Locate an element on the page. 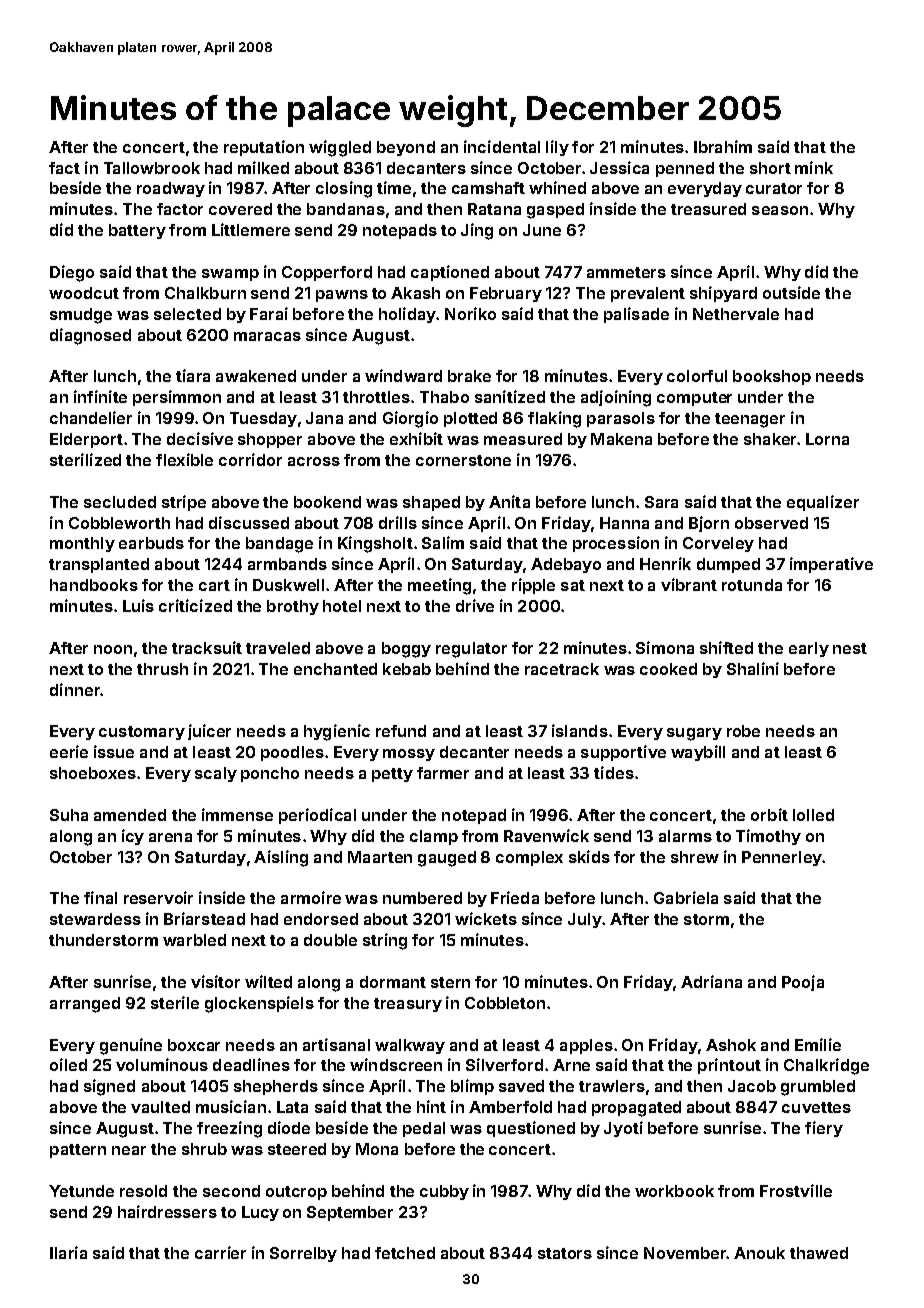 The image size is (924, 1308). smudge is located at coordinates (81, 316).
